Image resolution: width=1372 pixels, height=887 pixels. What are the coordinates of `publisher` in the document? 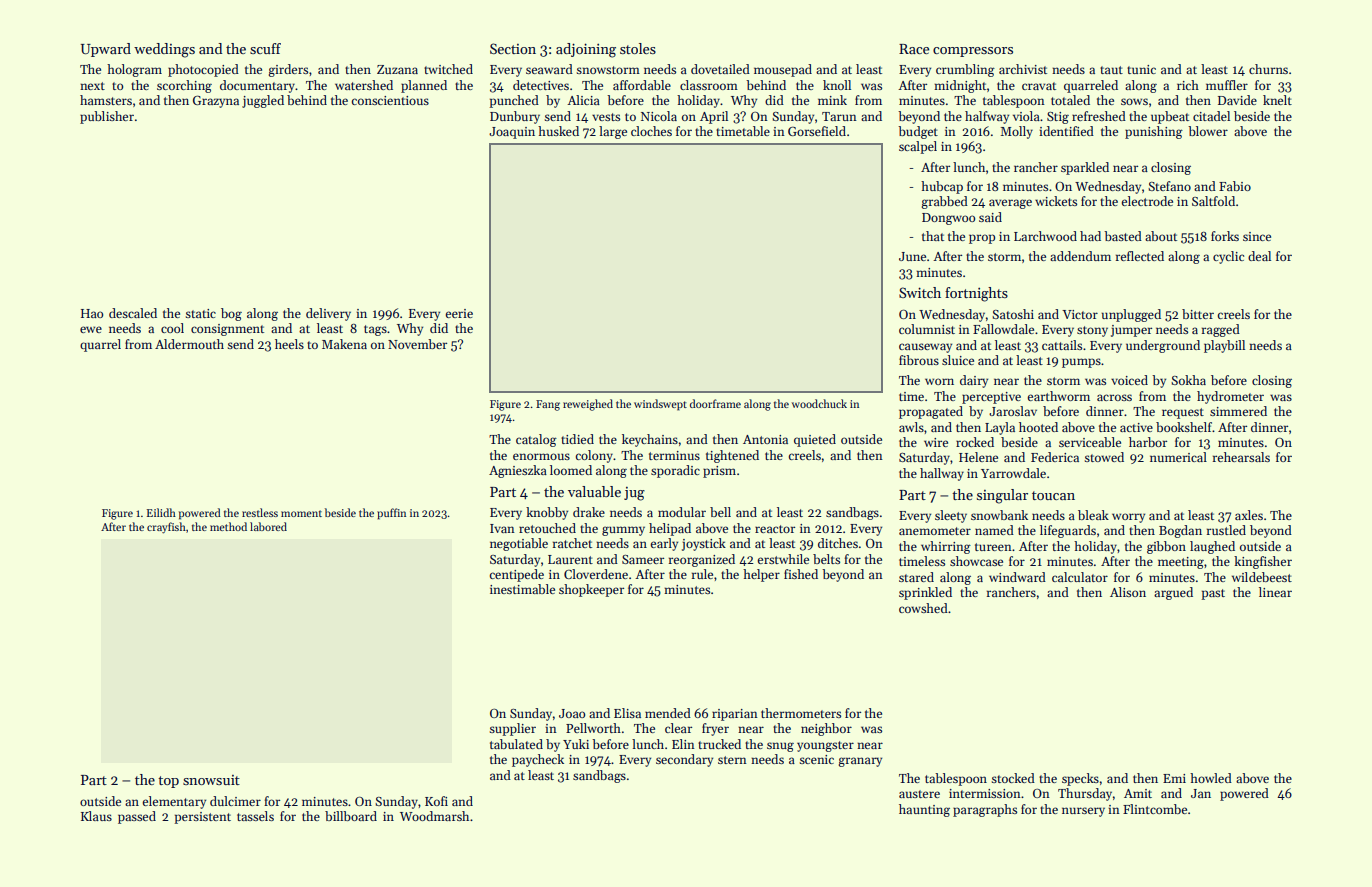 It's located at (107, 117).
